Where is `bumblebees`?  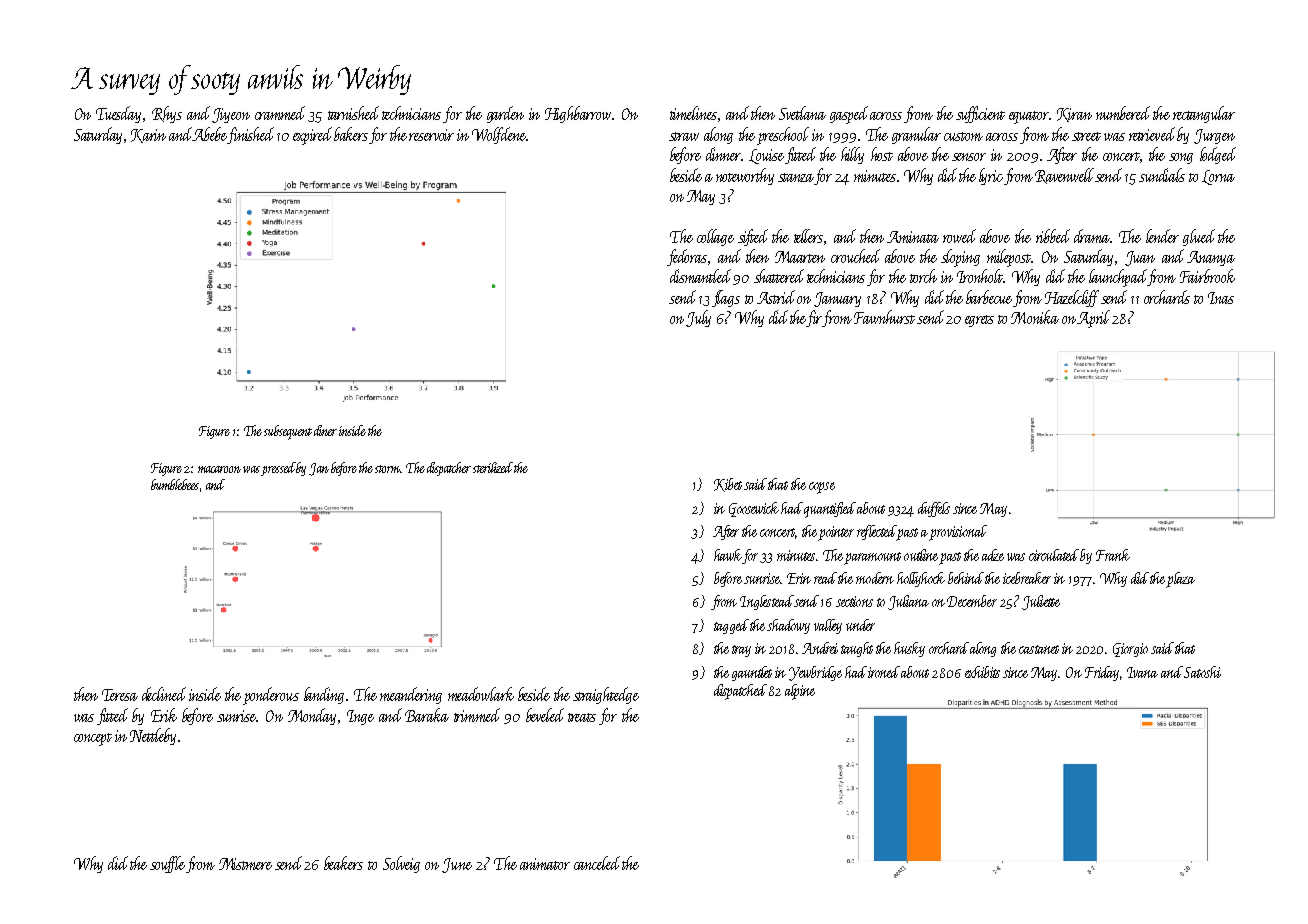 bumblebees is located at coordinates (175, 484).
